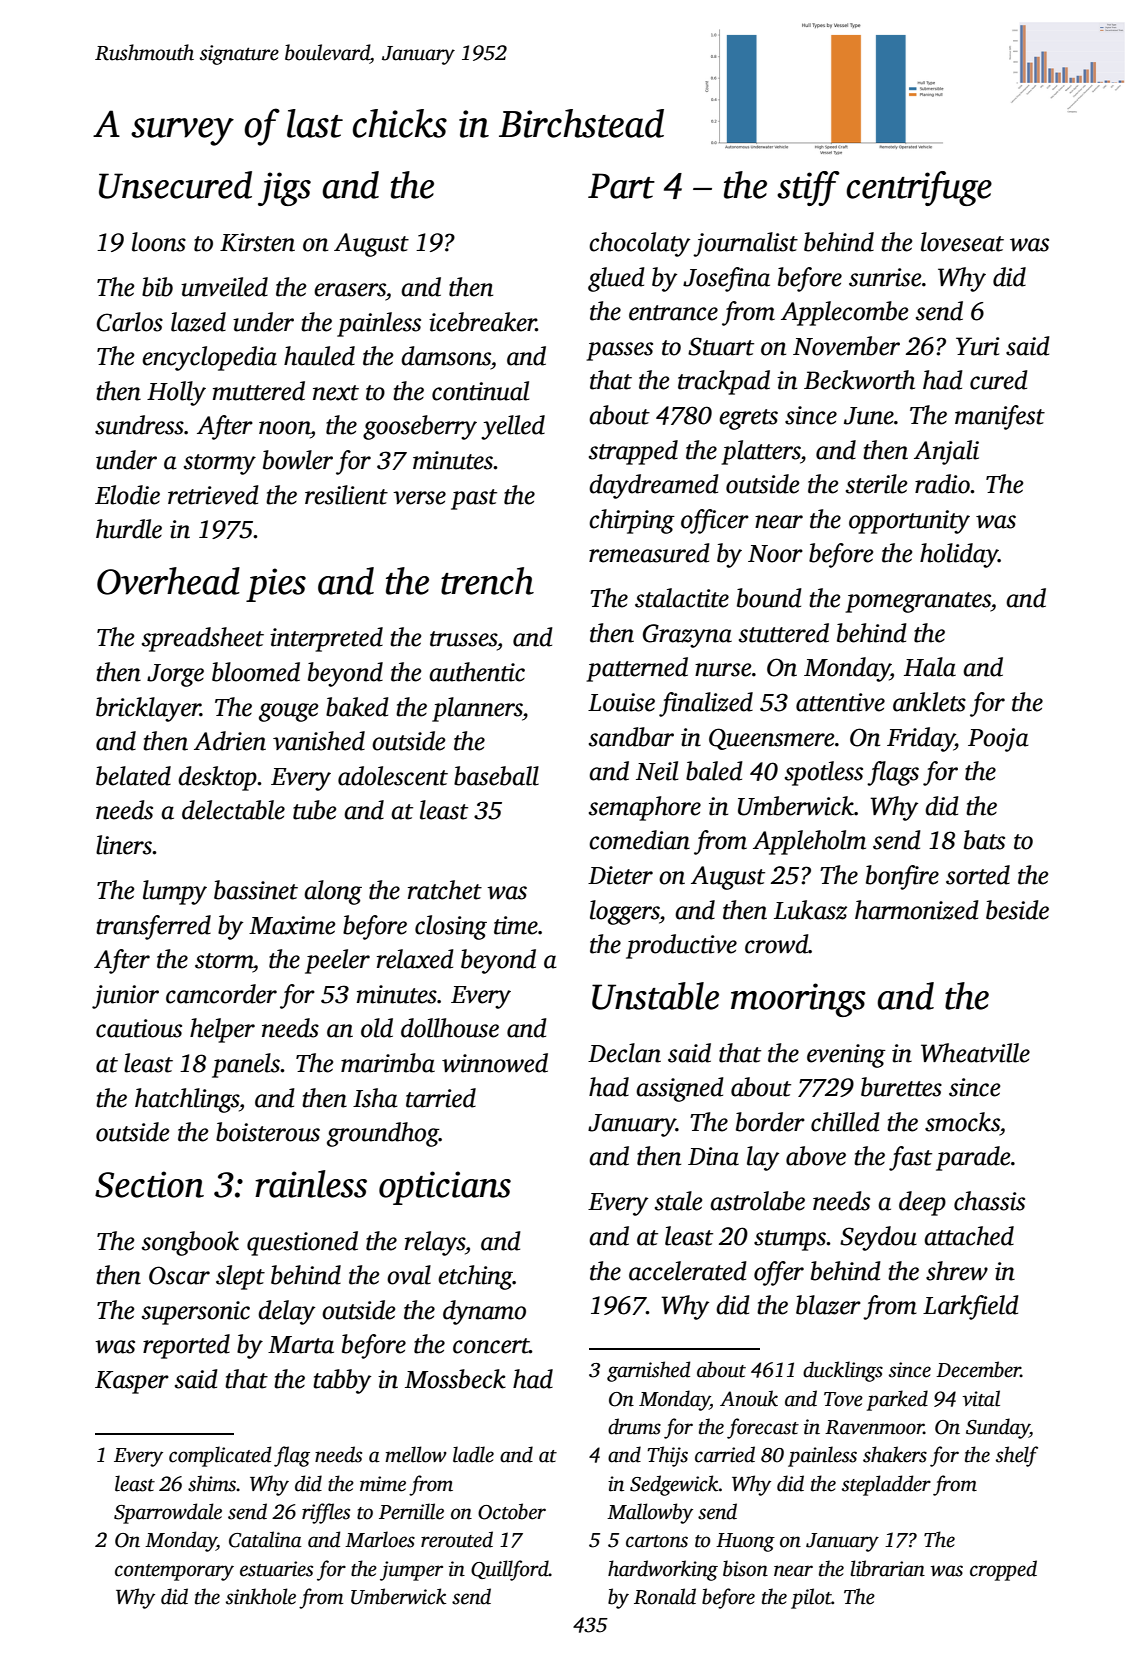 The height and width of the screenshot is (1660, 1146). What do you see at coordinates (721, 346) in the screenshot?
I see `Stuart` at bounding box center [721, 346].
